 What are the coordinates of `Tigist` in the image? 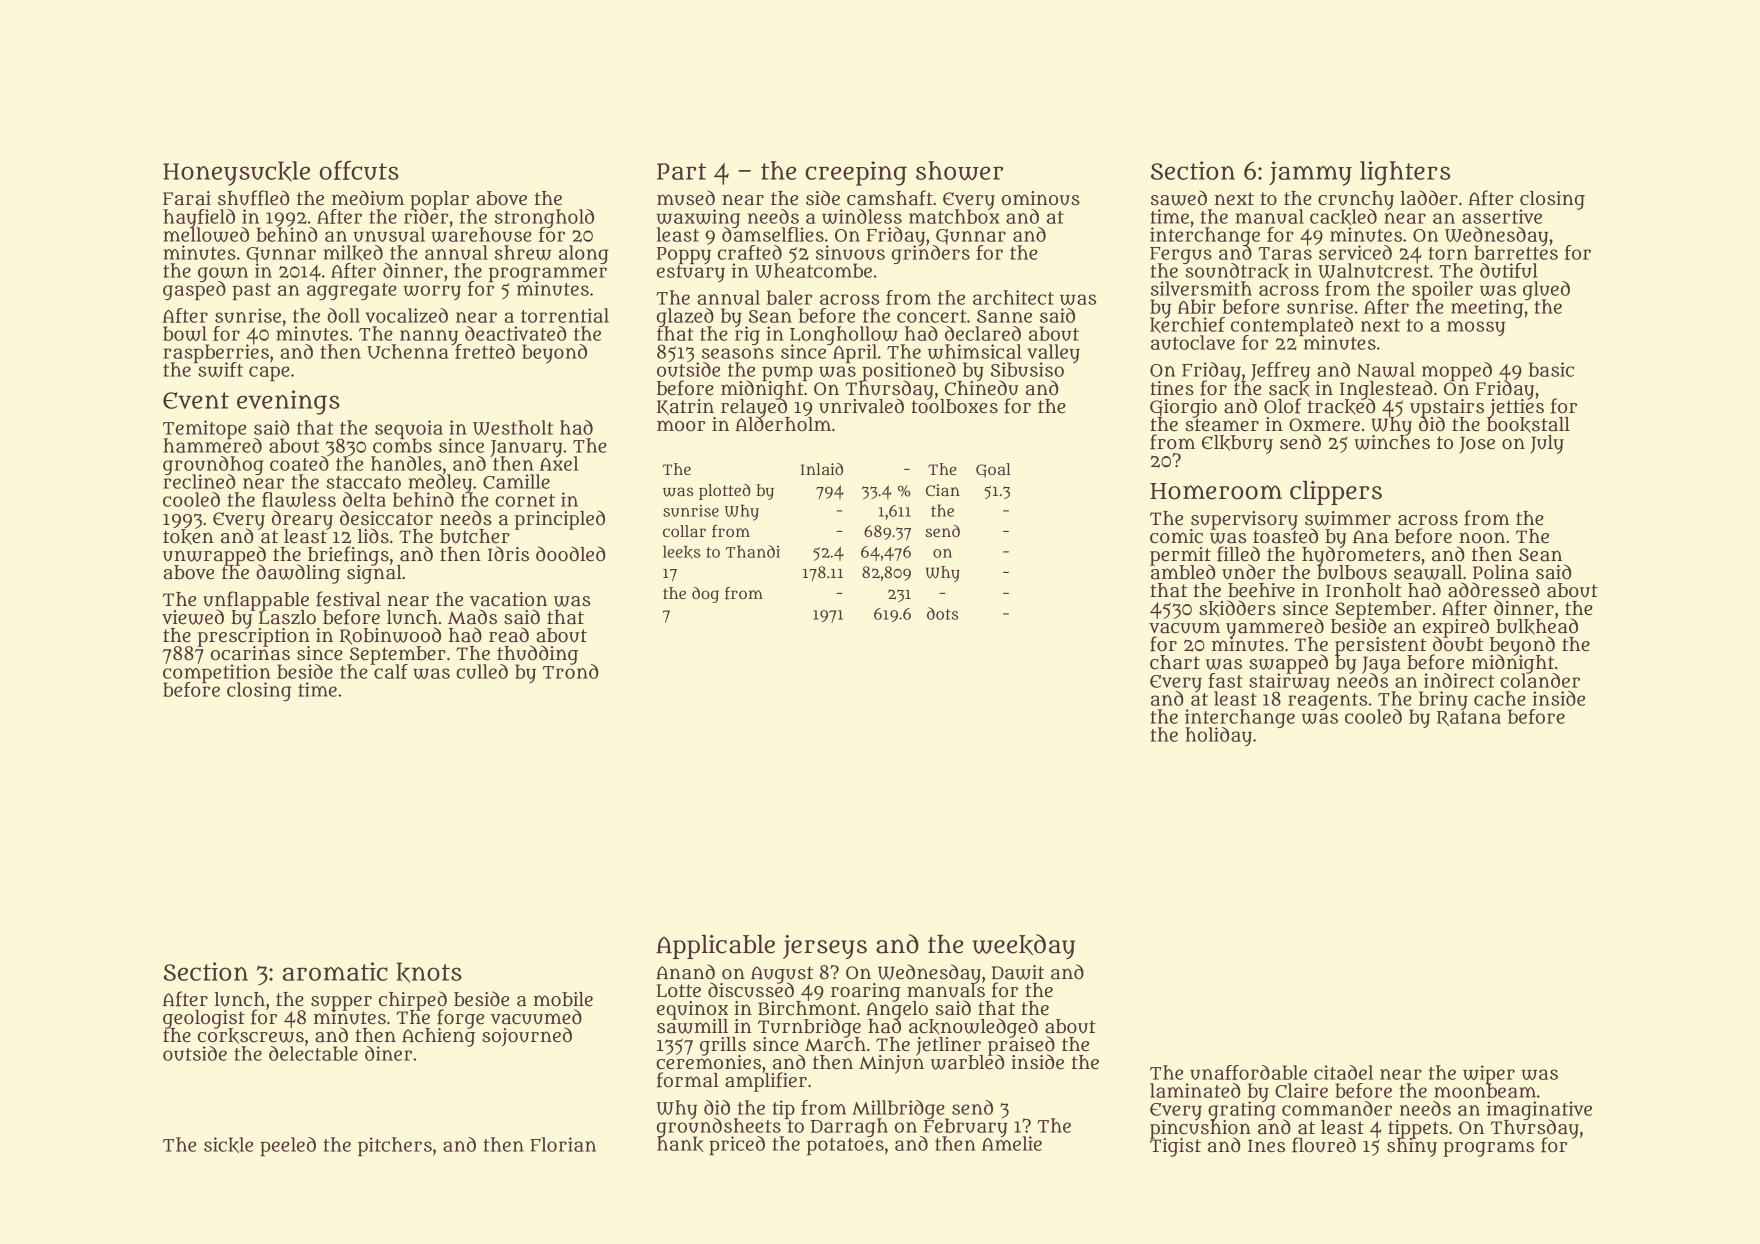 It's located at (1175, 1147).
